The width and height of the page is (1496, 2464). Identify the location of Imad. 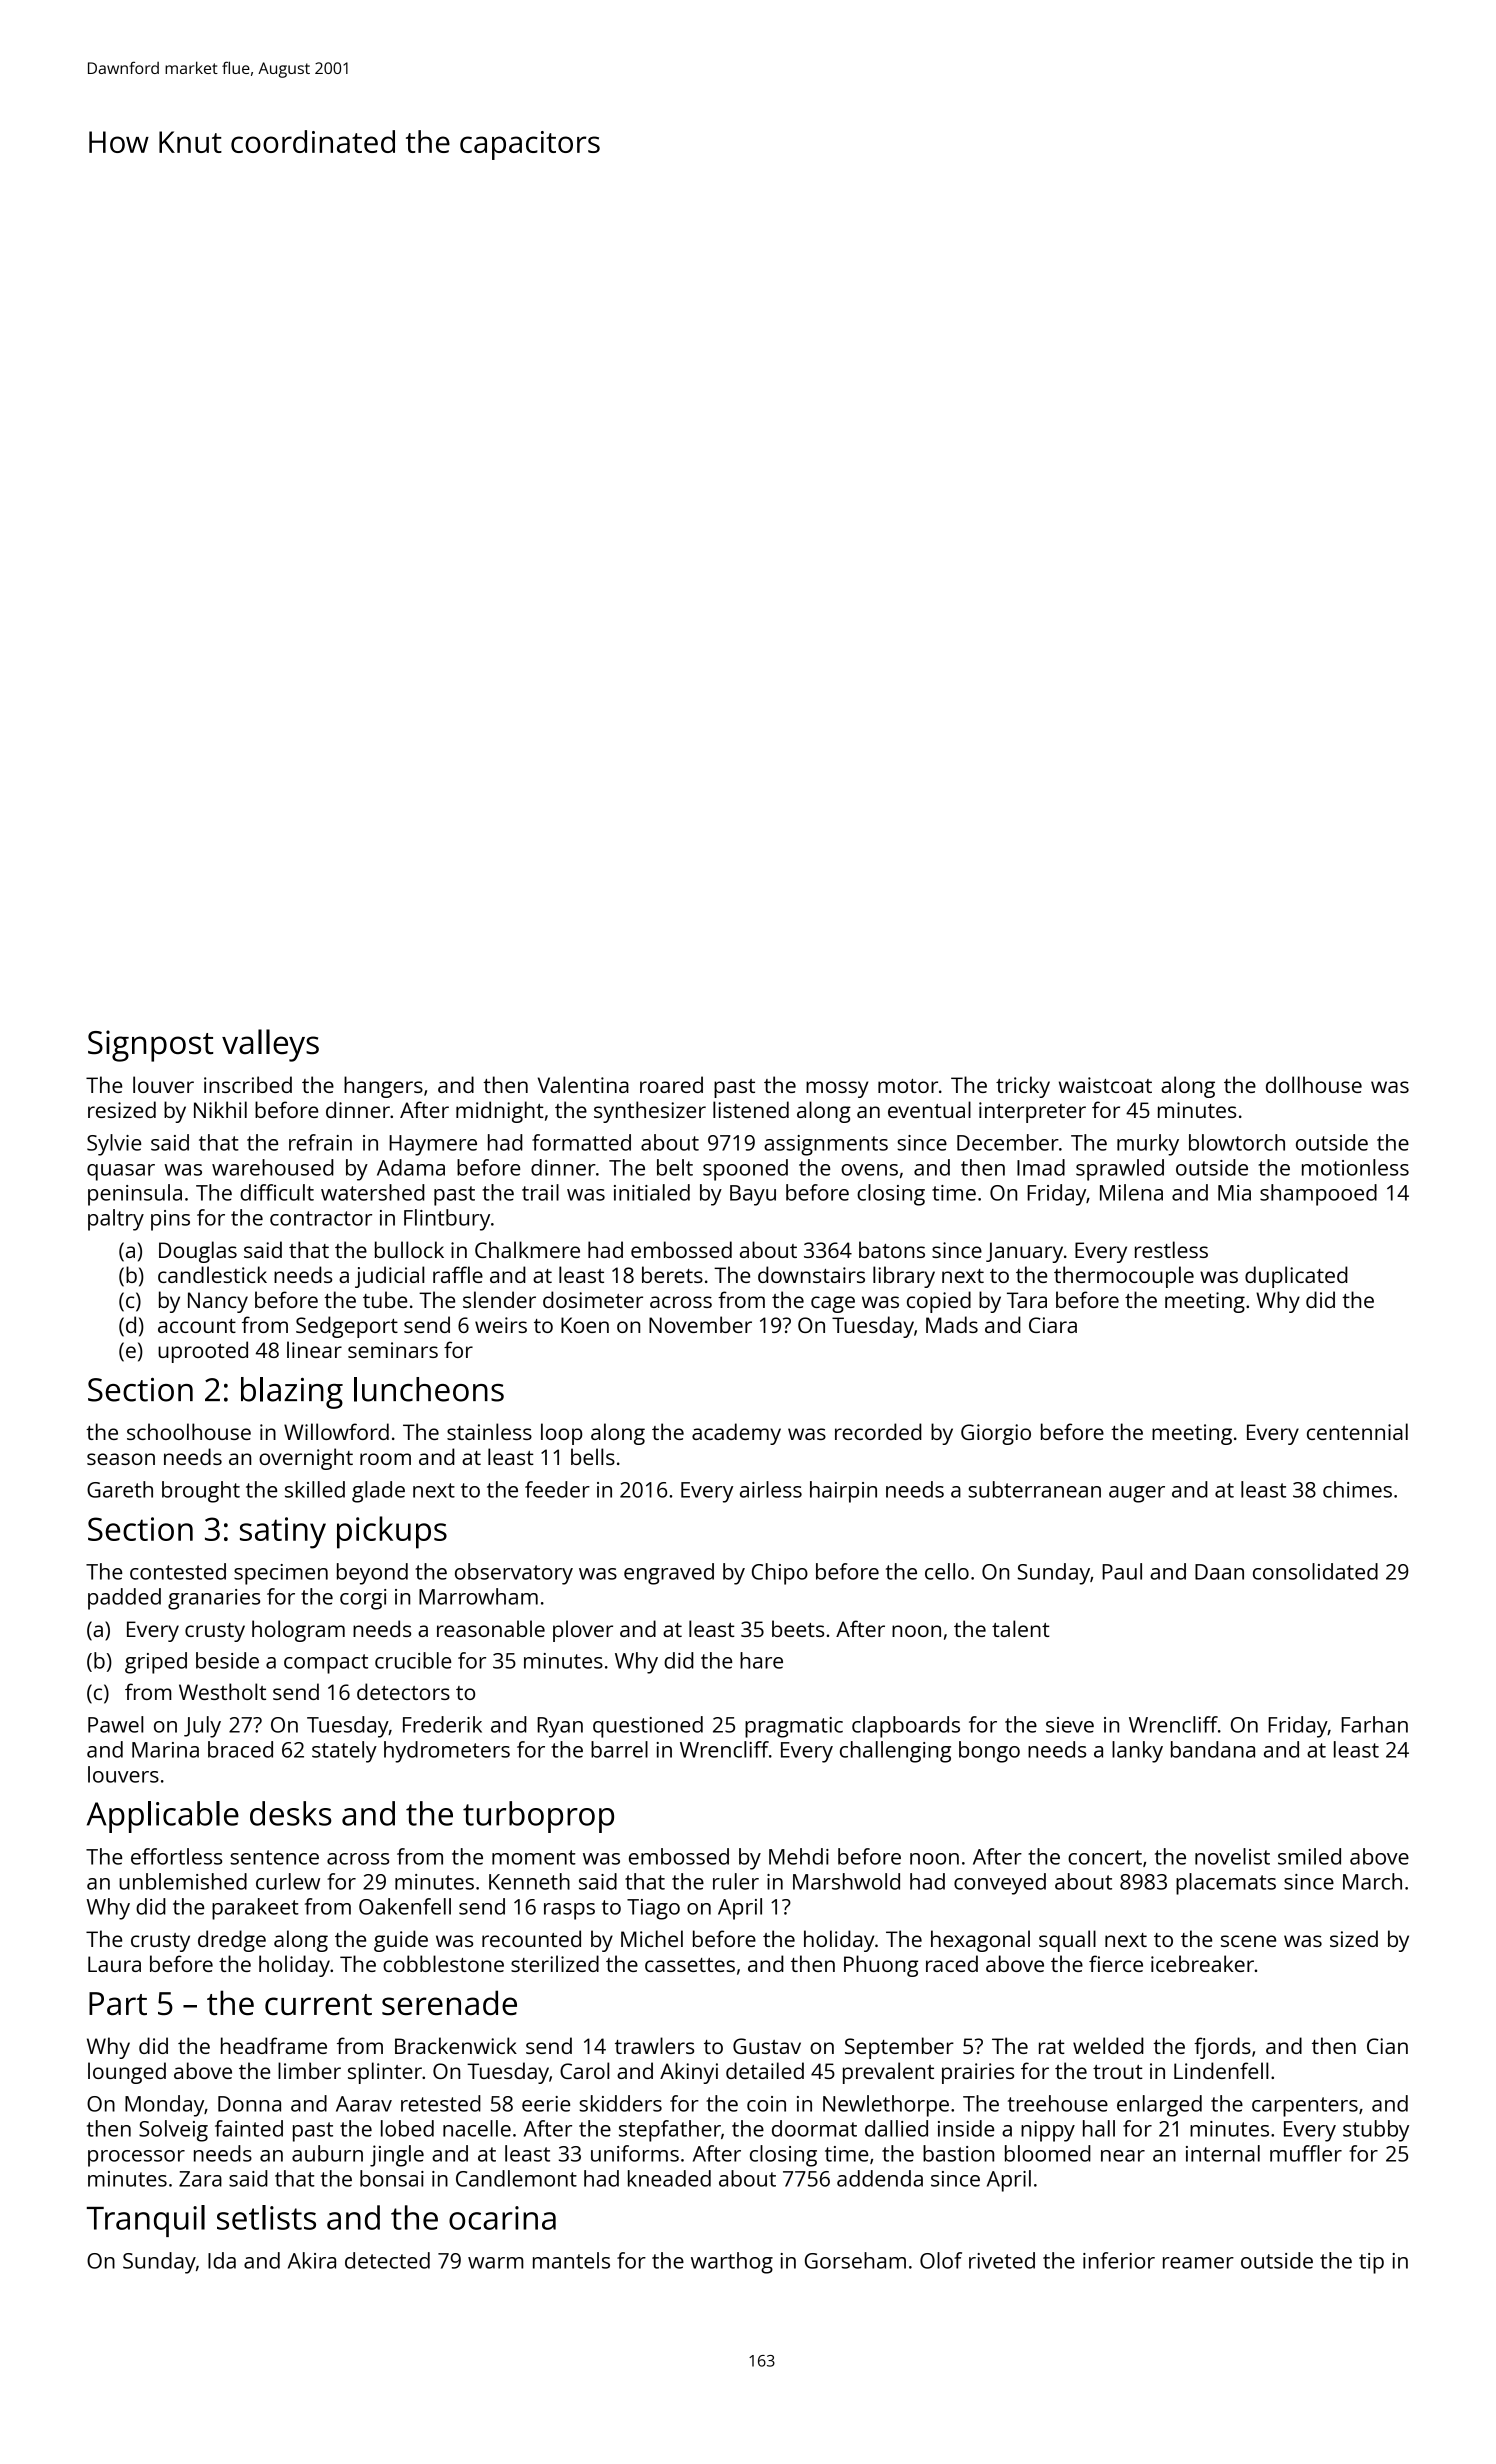
(1041, 1167).
